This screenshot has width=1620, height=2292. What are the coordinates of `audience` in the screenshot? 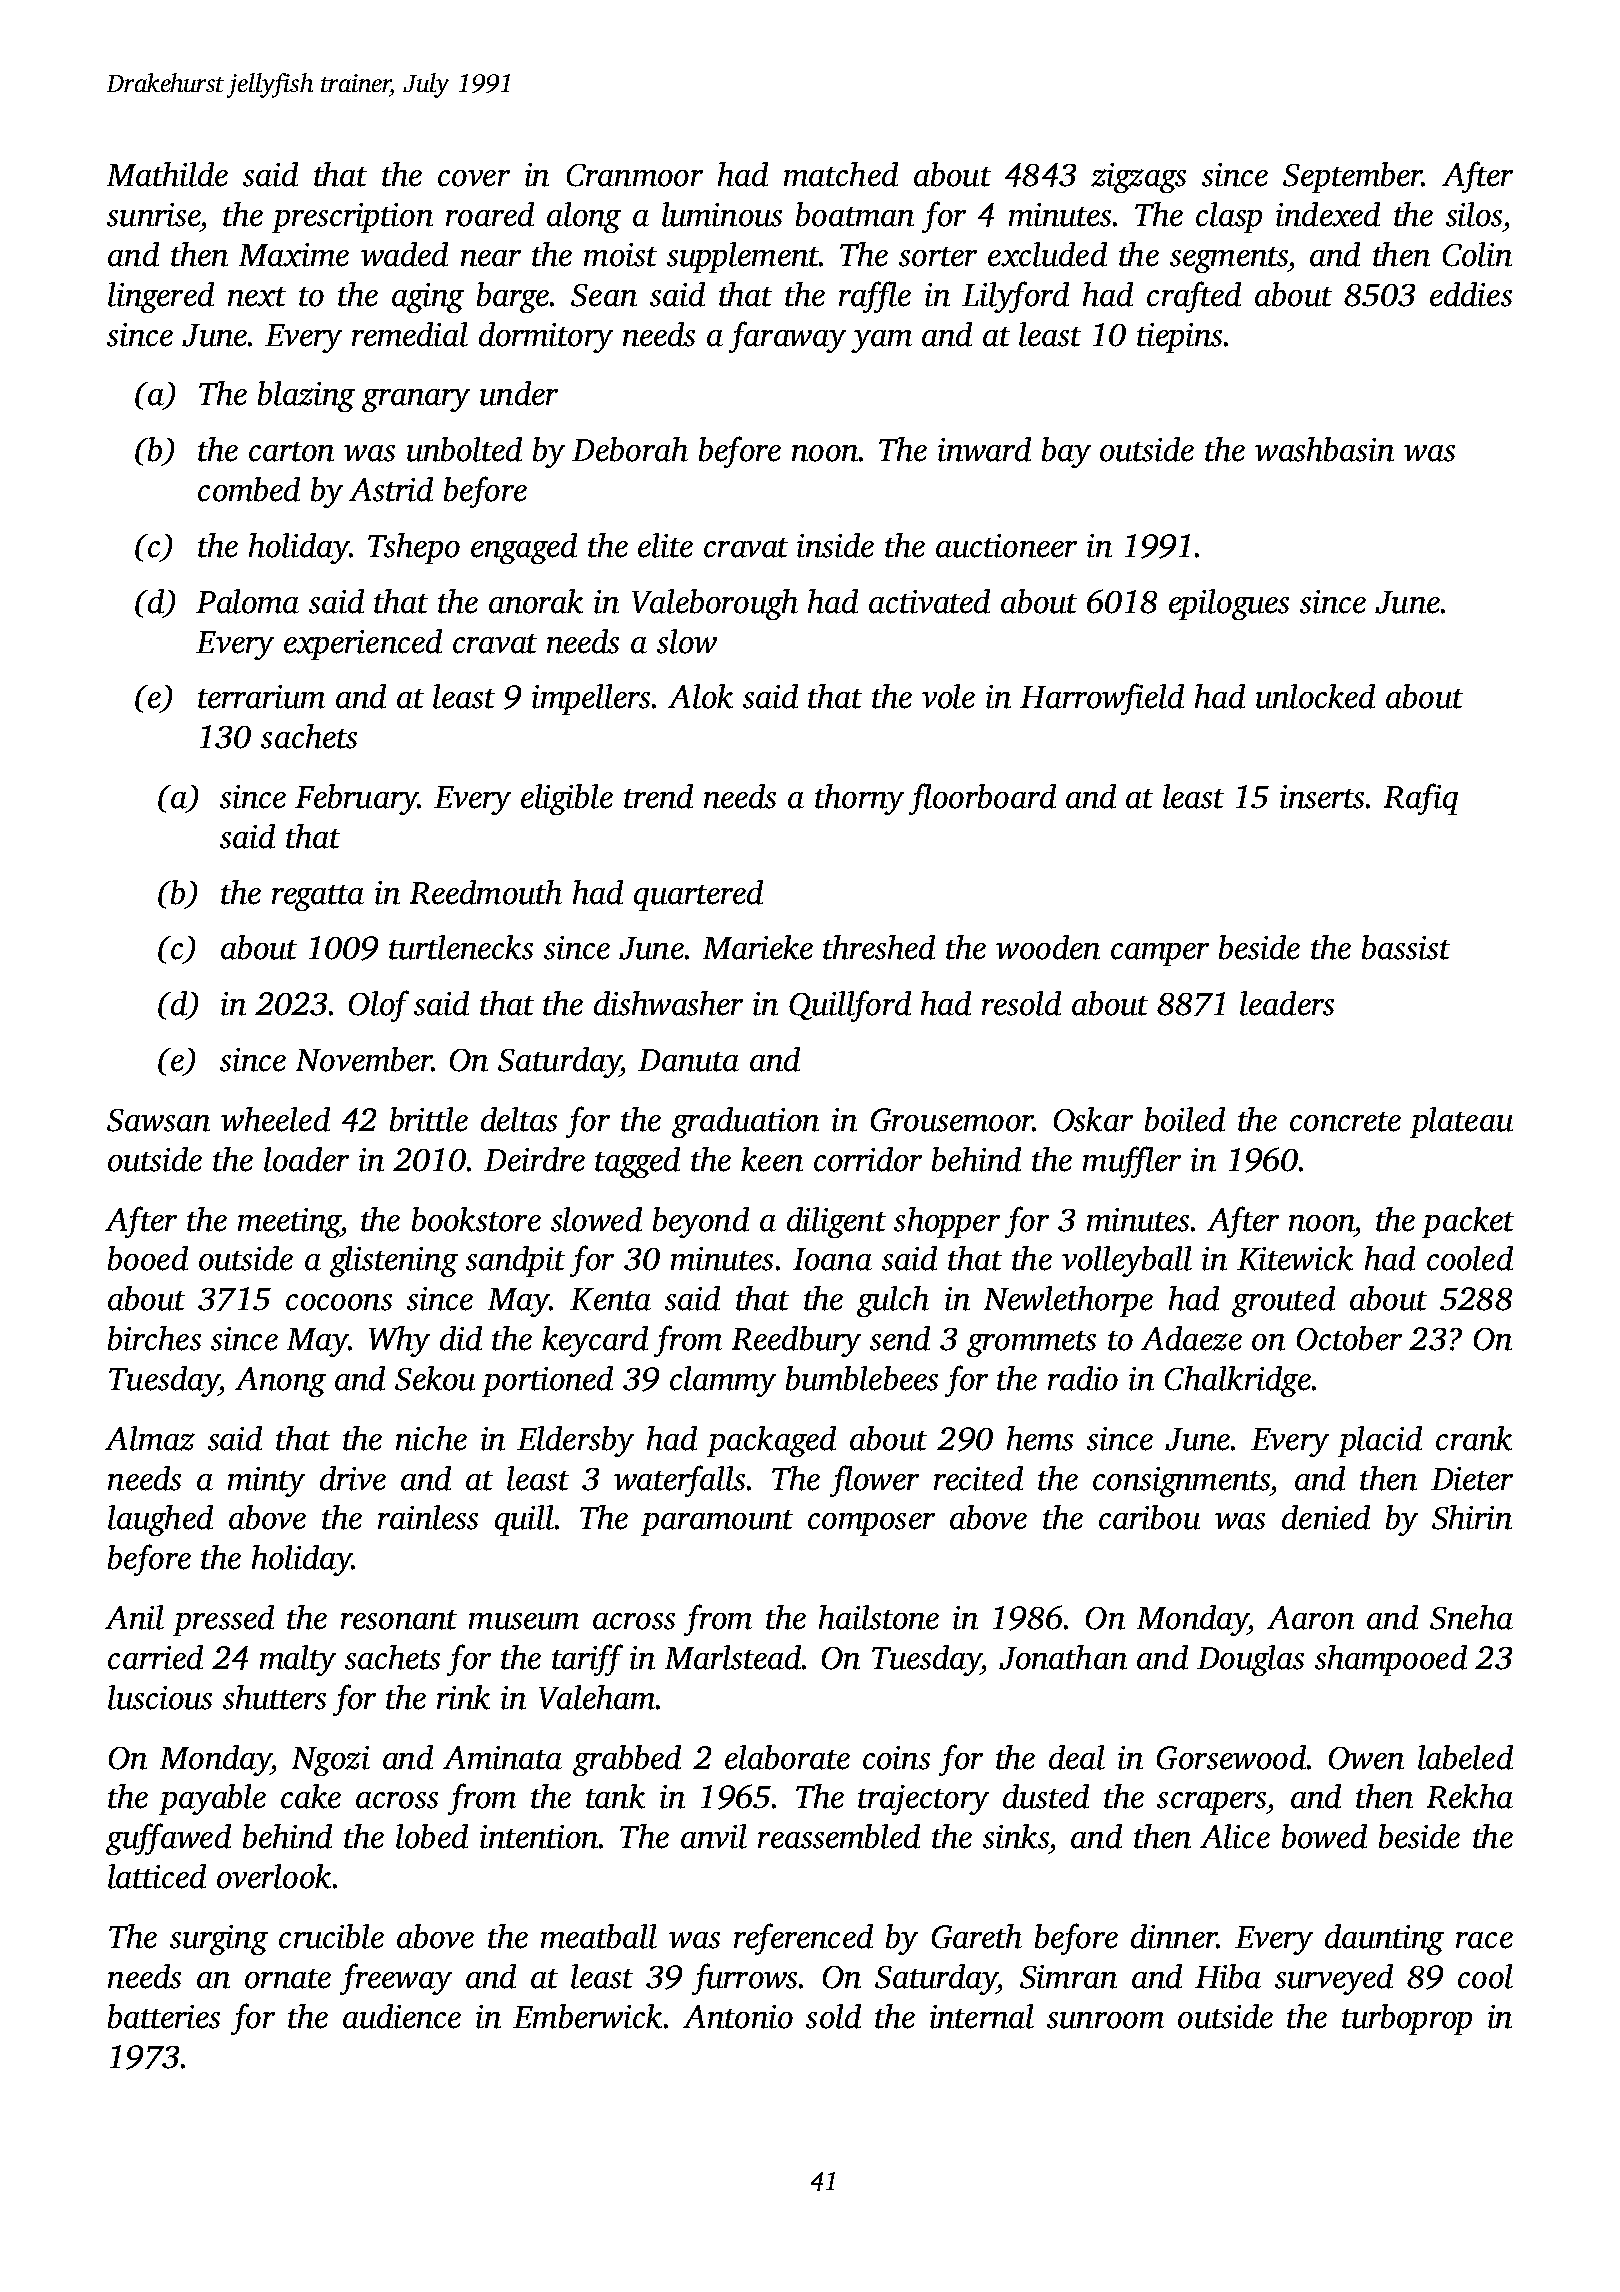 It's located at (402, 2016).
